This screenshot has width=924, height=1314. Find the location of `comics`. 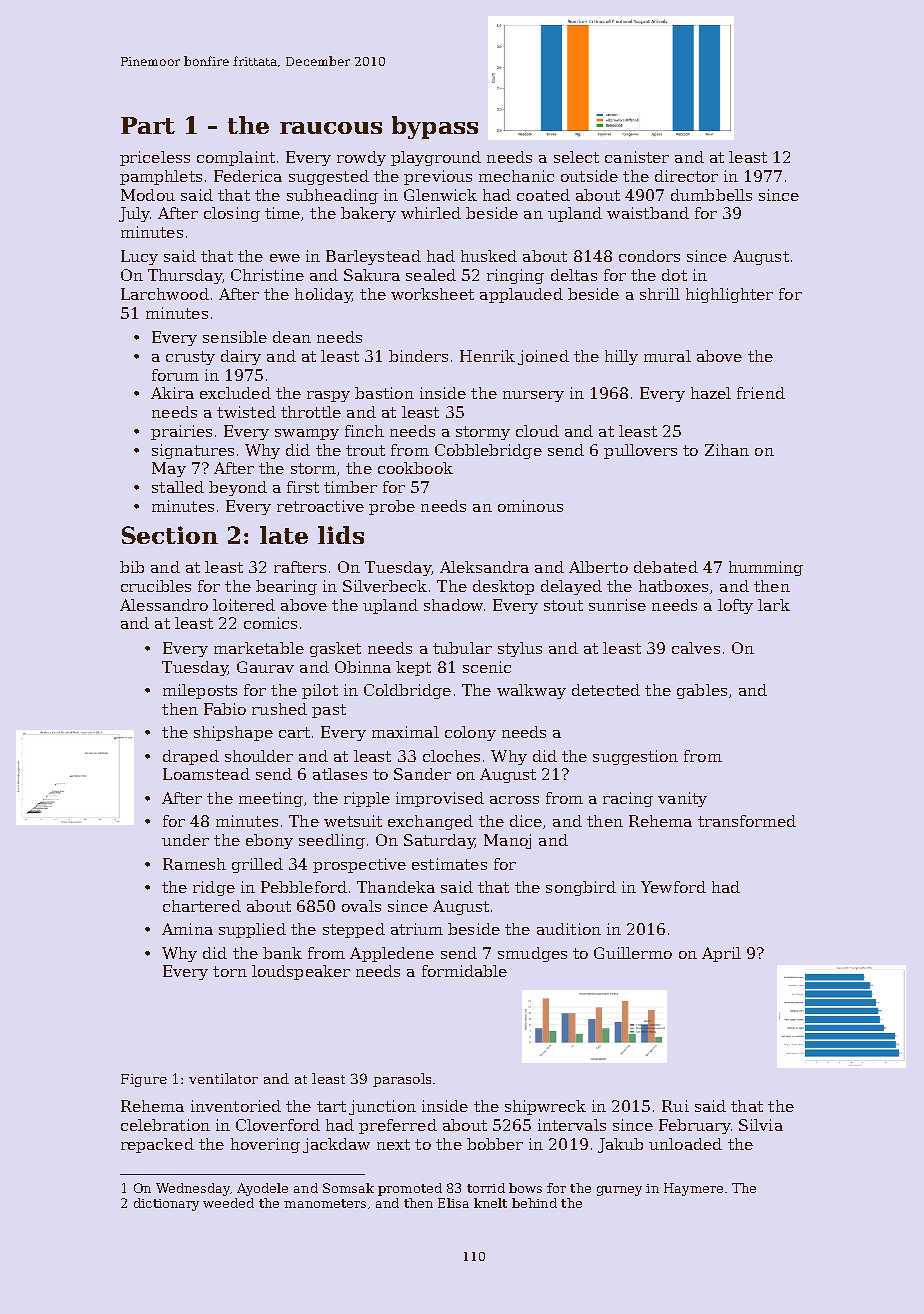

comics is located at coordinates (270, 623).
